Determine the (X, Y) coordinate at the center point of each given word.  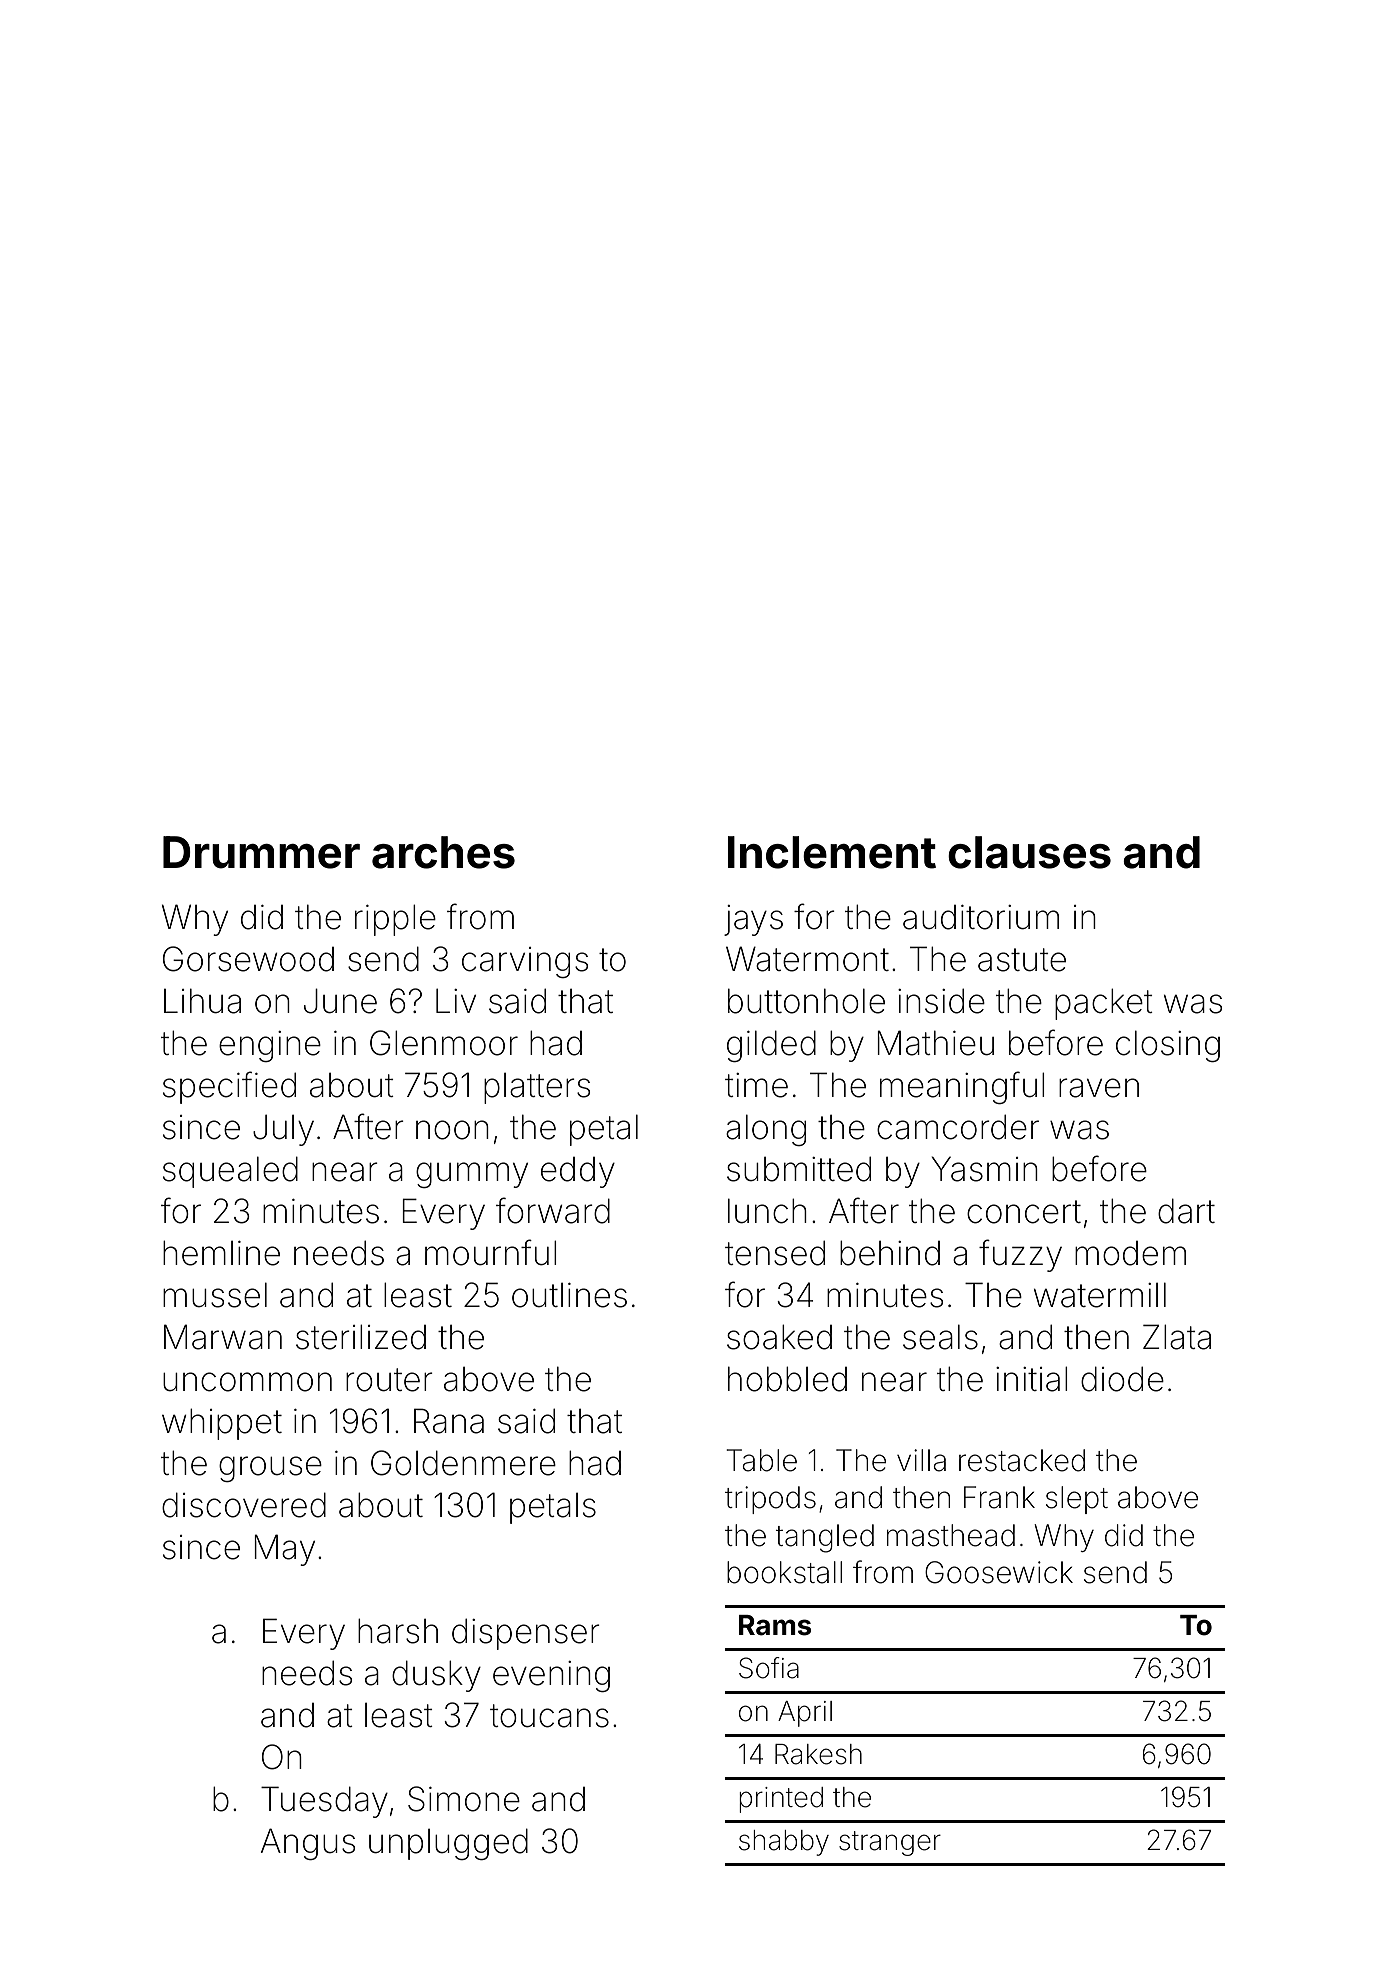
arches (443, 852)
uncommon (247, 1382)
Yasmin (984, 1169)
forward (553, 1210)
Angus (307, 1844)
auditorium (981, 917)
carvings (525, 962)
